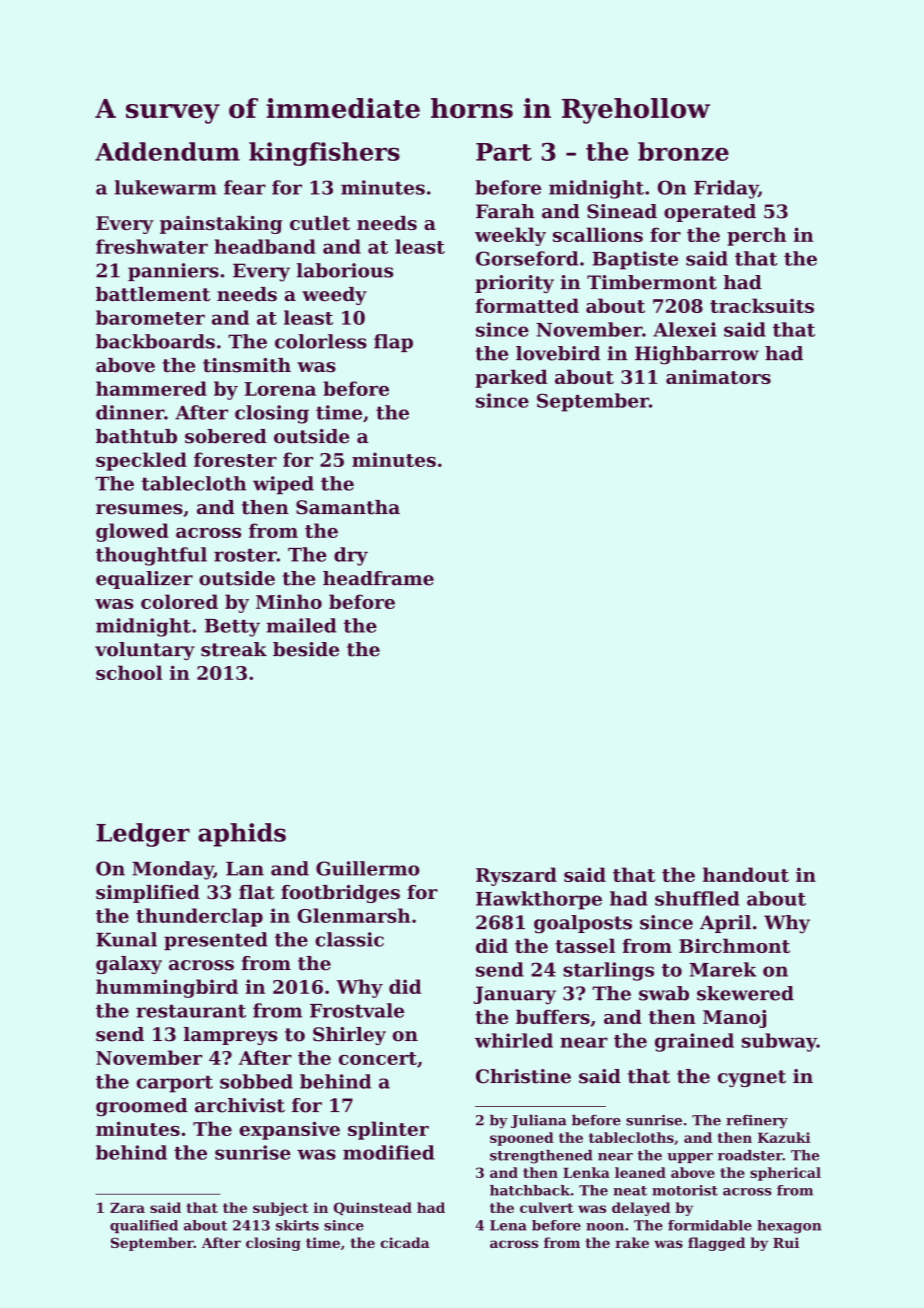 The height and width of the page is (1308, 924). What do you see at coordinates (746, 874) in the page?
I see `handout` at bounding box center [746, 874].
